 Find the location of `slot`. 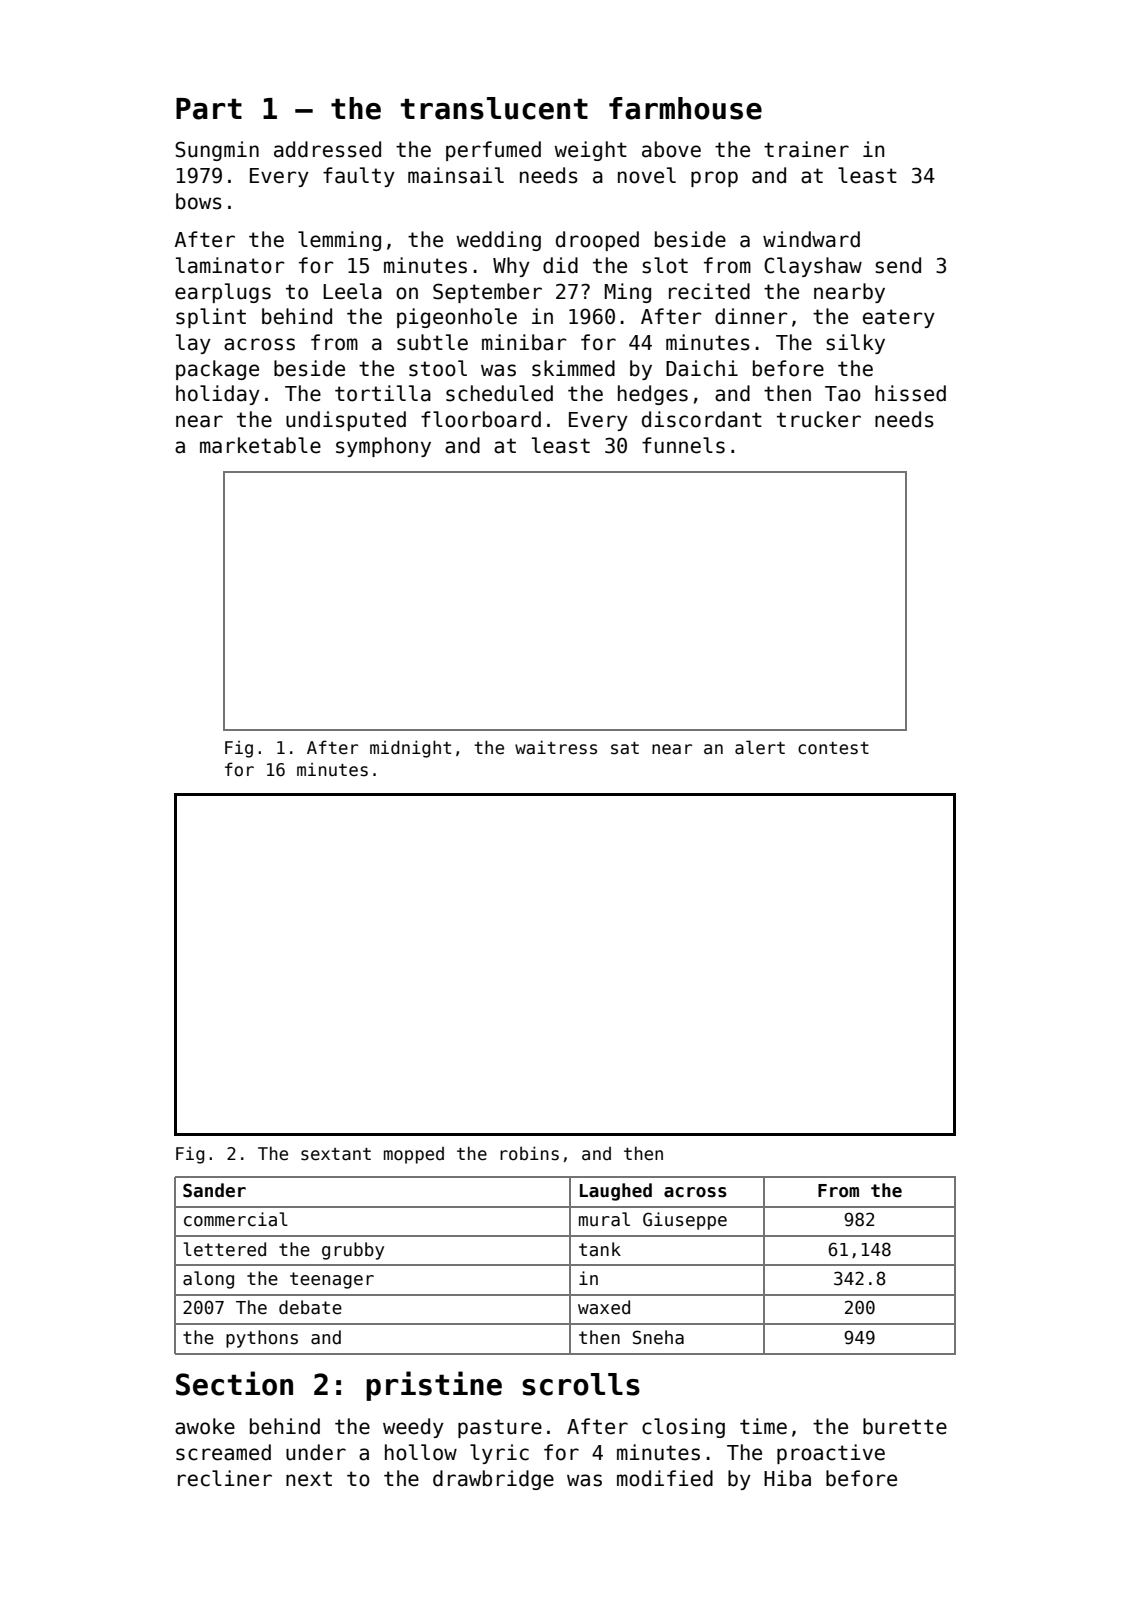

slot is located at coordinates (665, 265).
